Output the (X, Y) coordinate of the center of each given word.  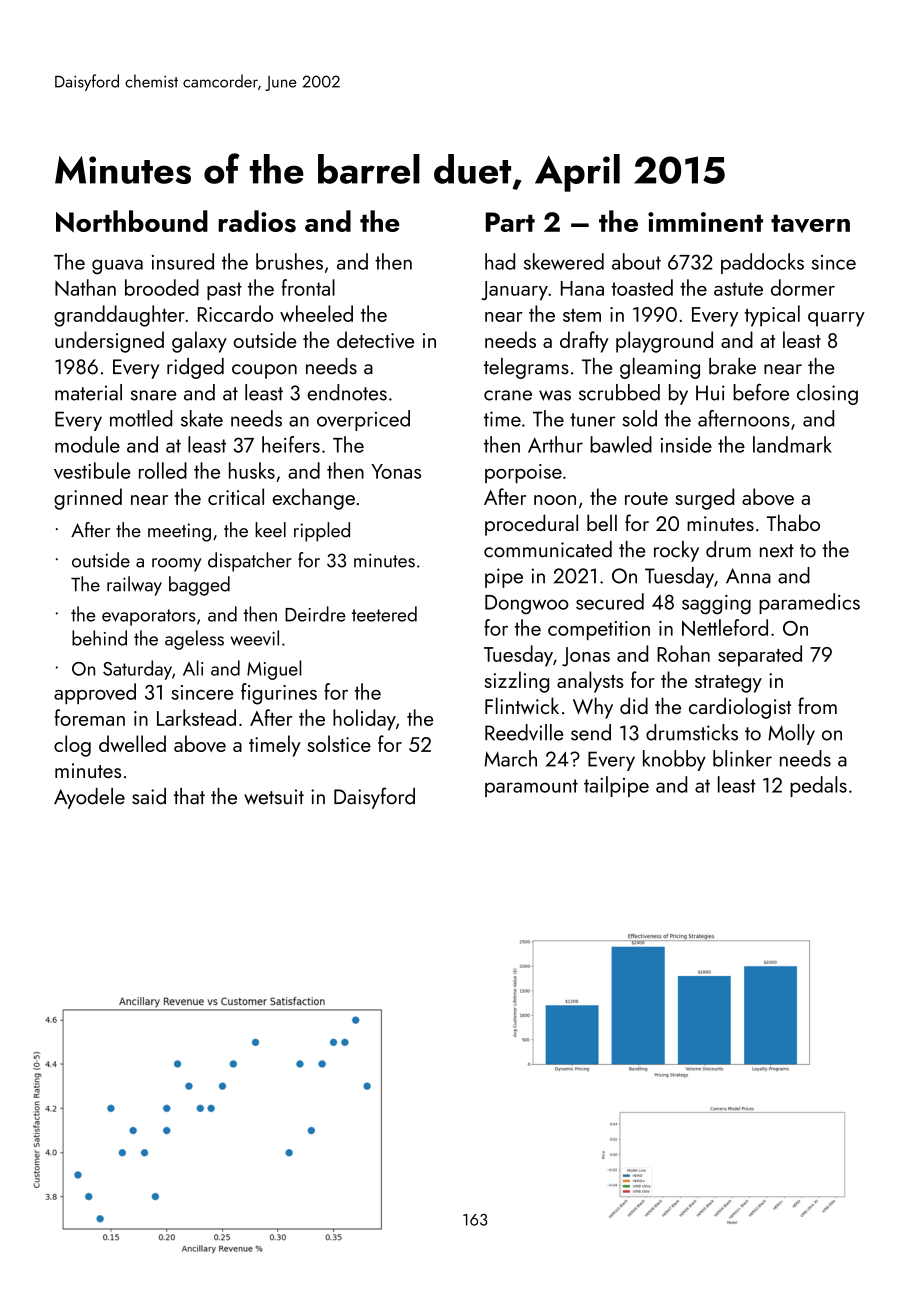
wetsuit (274, 797)
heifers (291, 444)
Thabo (793, 522)
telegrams (526, 368)
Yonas (396, 471)
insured (183, 261)
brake (732, 366)
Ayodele (89, 798)
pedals (818, 786)
